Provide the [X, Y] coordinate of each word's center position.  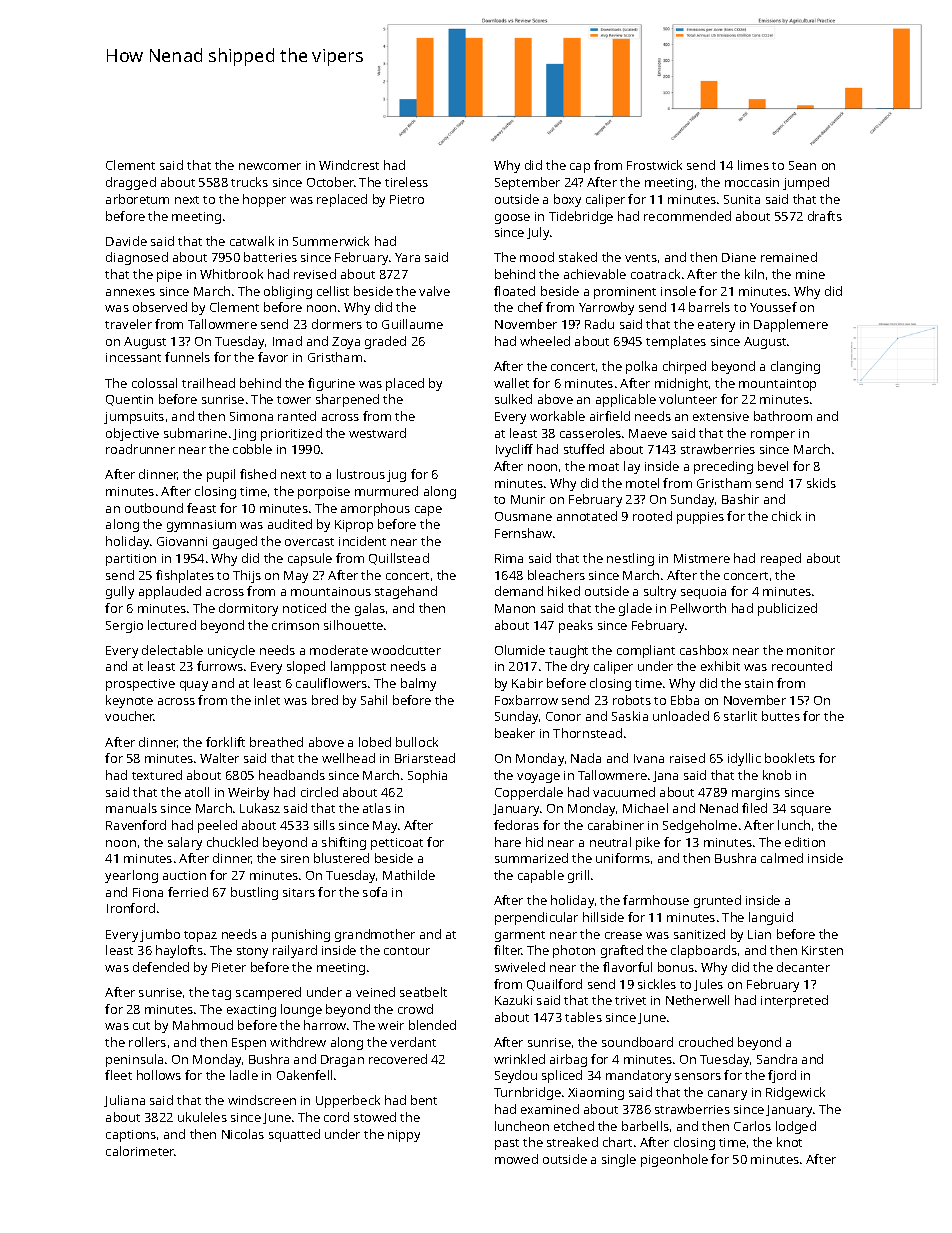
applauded [170, 592]
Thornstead [587, 733]
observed [160, 307]
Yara [407, 257]
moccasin [752, 182]
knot [789, 1142]
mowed [516, 1159]
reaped [781, 559]
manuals [131, 808]
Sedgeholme [700, 826]
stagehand [406, 592]
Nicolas [243, 1134]
